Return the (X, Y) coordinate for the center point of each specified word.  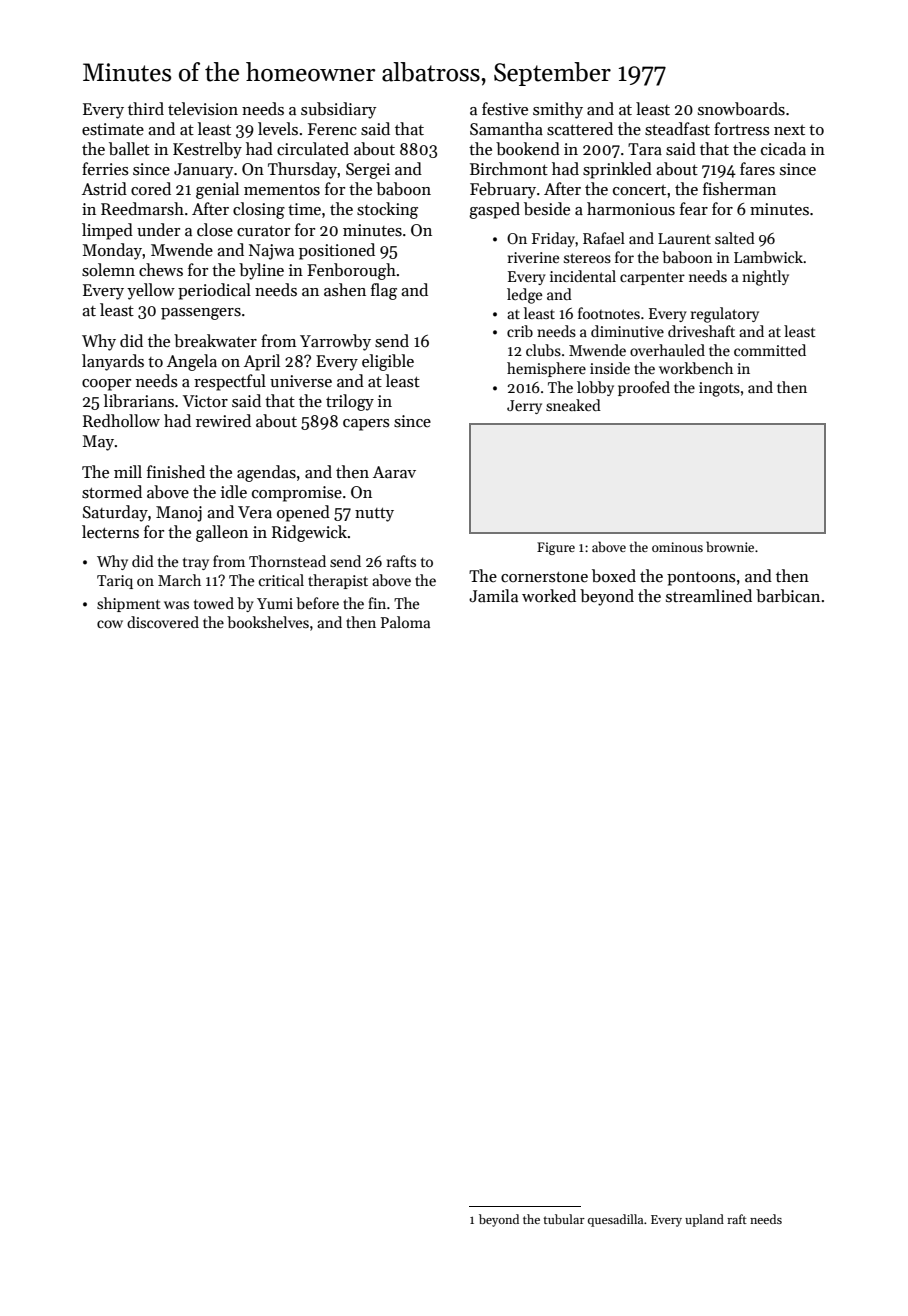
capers (366, 425)
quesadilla (615, 1220)
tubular (564, 1219)
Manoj (179, 514)
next (789, 130)
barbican (788, 596)
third (146, 108)
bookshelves (268, 622)
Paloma (405, 622)
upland (704, 1220)
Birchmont (509, 169)
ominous (677, 547)
